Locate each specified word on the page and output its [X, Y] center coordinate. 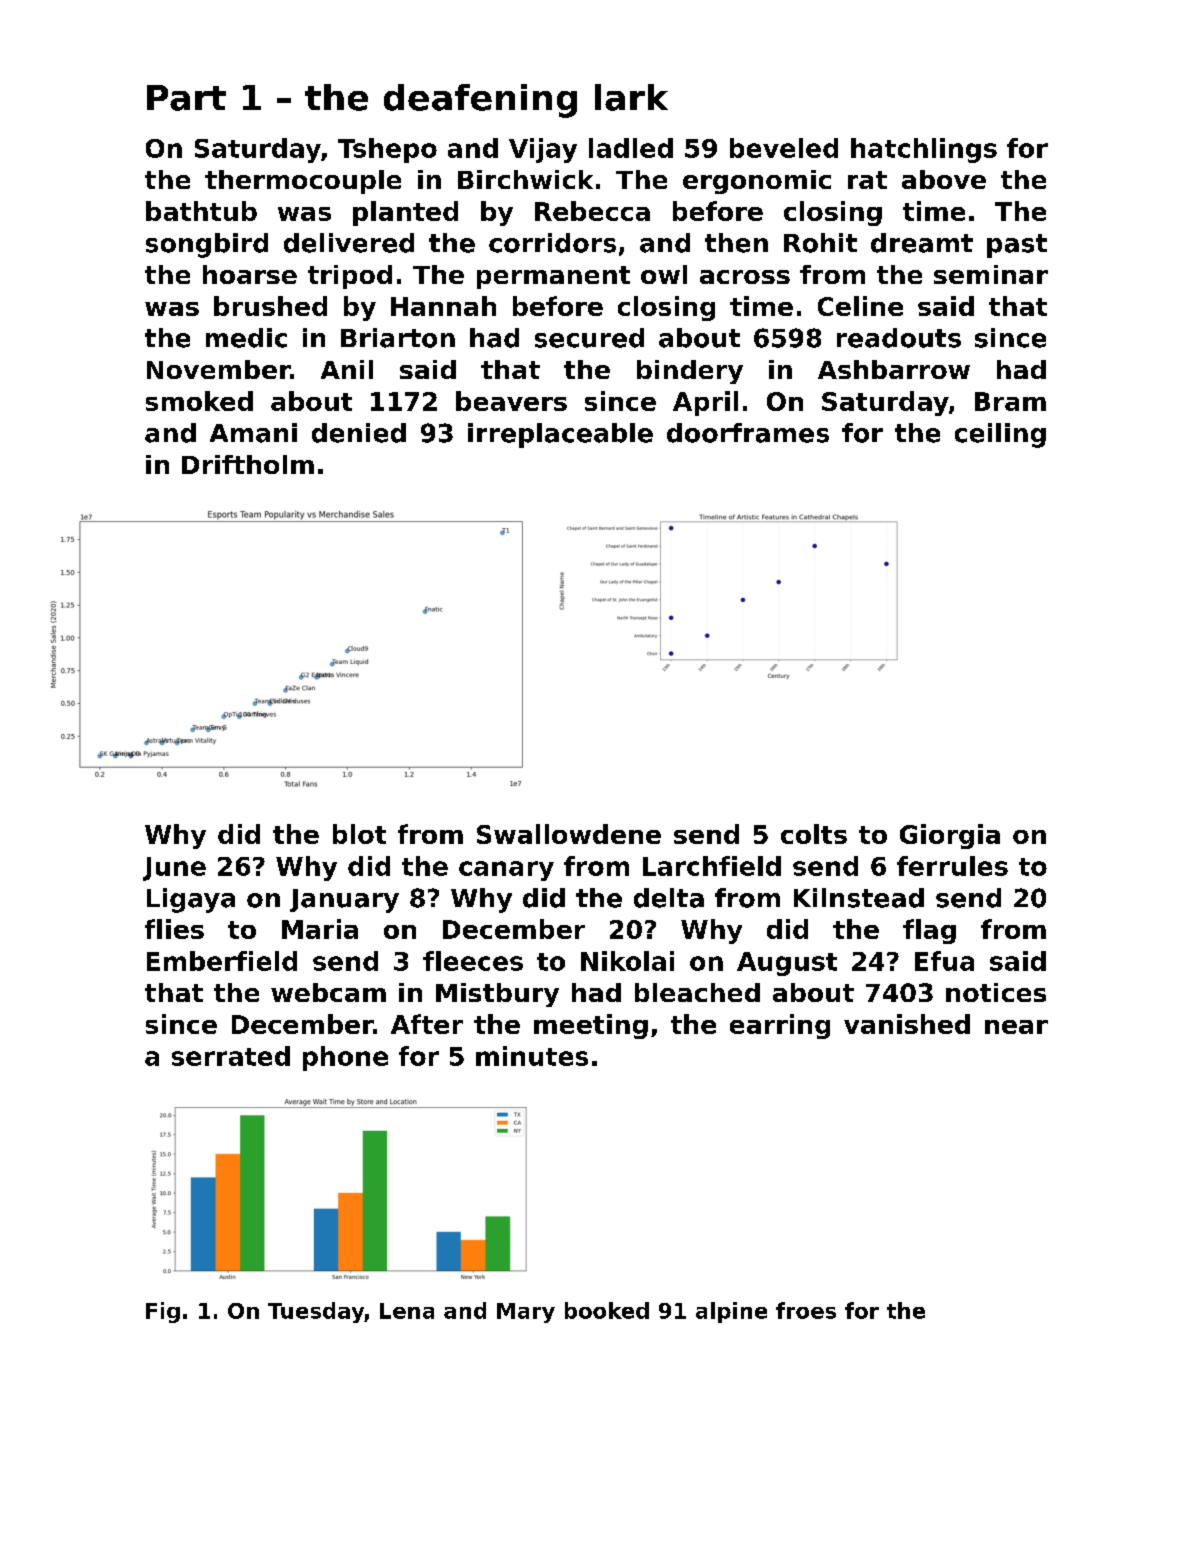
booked [607, 1310]
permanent [553, 277]
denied [359, 433]
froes [806, 1310]
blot [359, 834]
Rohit [820, 243]
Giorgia [950, 836]
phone [345, 1058]
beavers [511, 401]
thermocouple [303, 182]
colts [814, 834]
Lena [407, 1311]
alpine [731, 1312]
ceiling [1000, 435]
